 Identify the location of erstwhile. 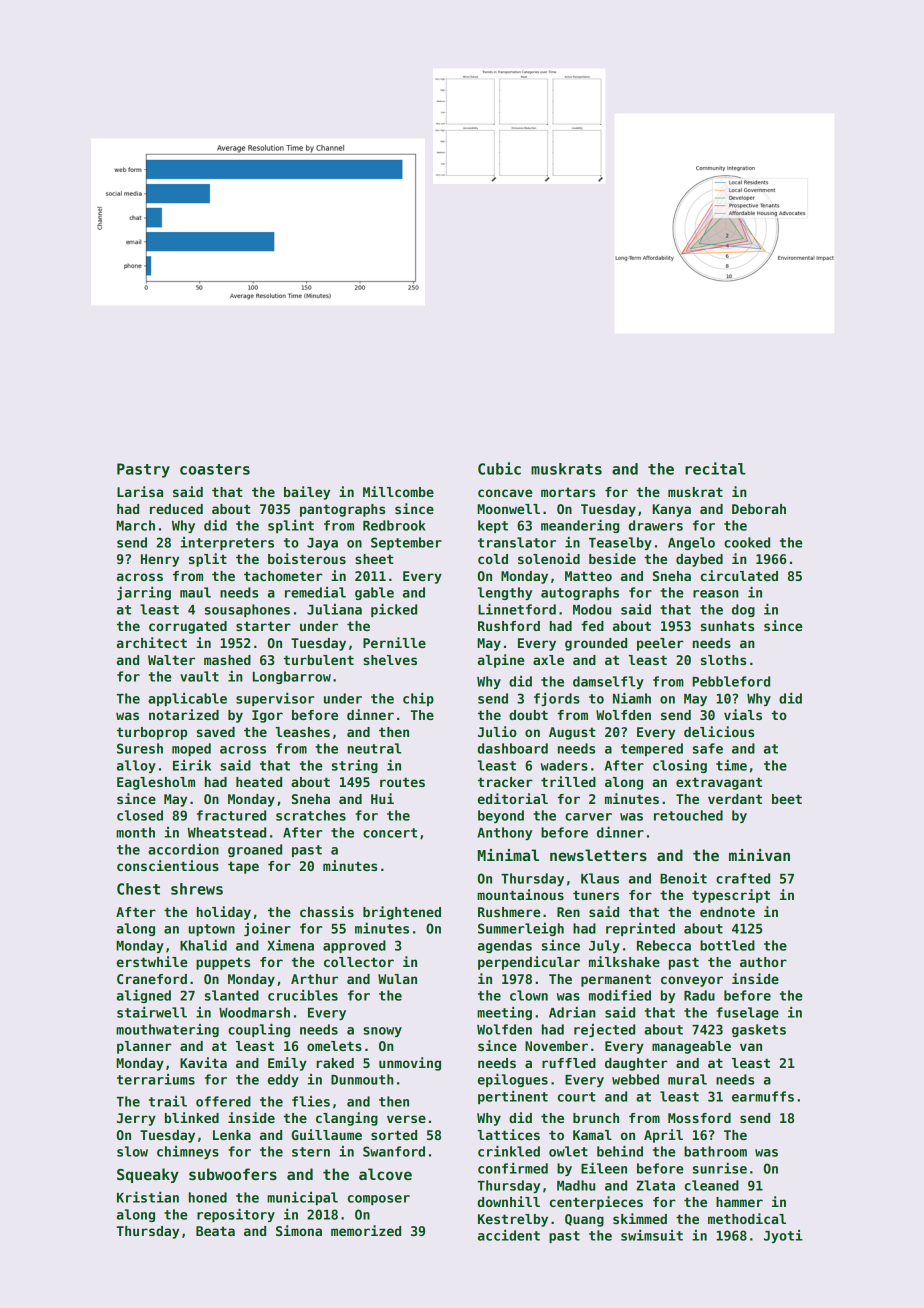
(152, 961).
